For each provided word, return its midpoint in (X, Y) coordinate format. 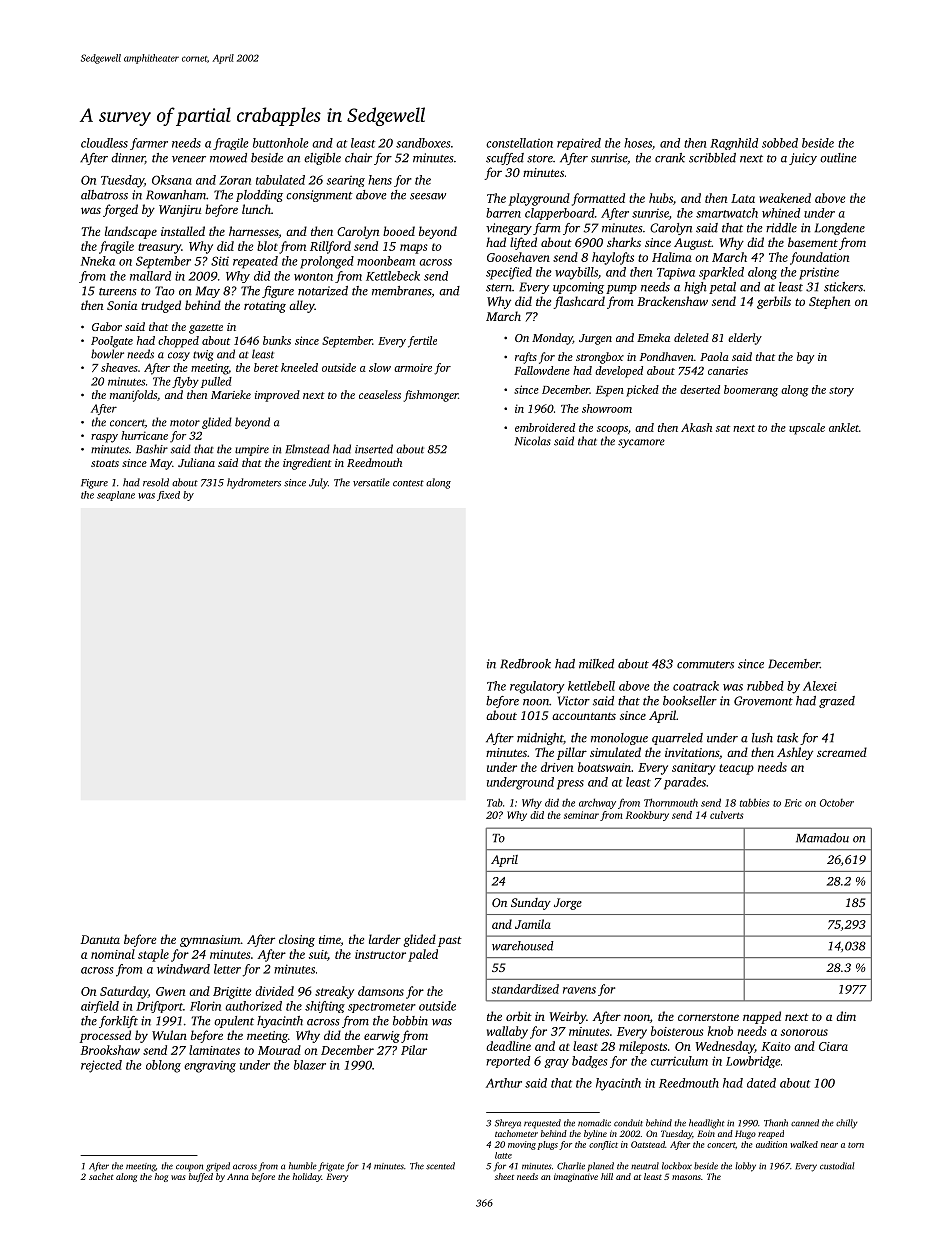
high (695, 288)
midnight (540, 739)
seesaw (428, 196)
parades (685, 783)
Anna (237, 1176)
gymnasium (210, 941)
